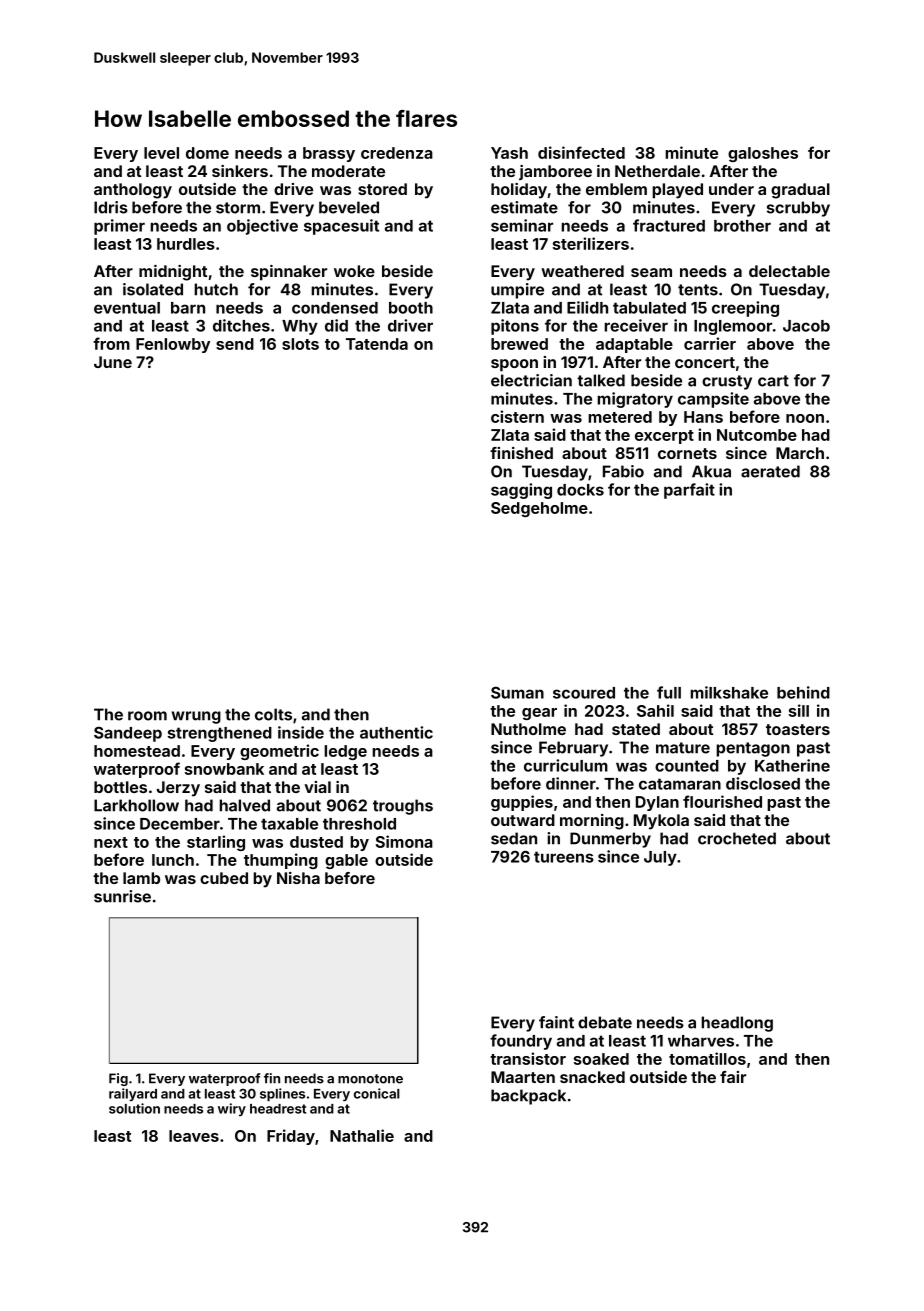  Describe the element at coordinates (789, 271) in the image. I see `delectable` at that location.
